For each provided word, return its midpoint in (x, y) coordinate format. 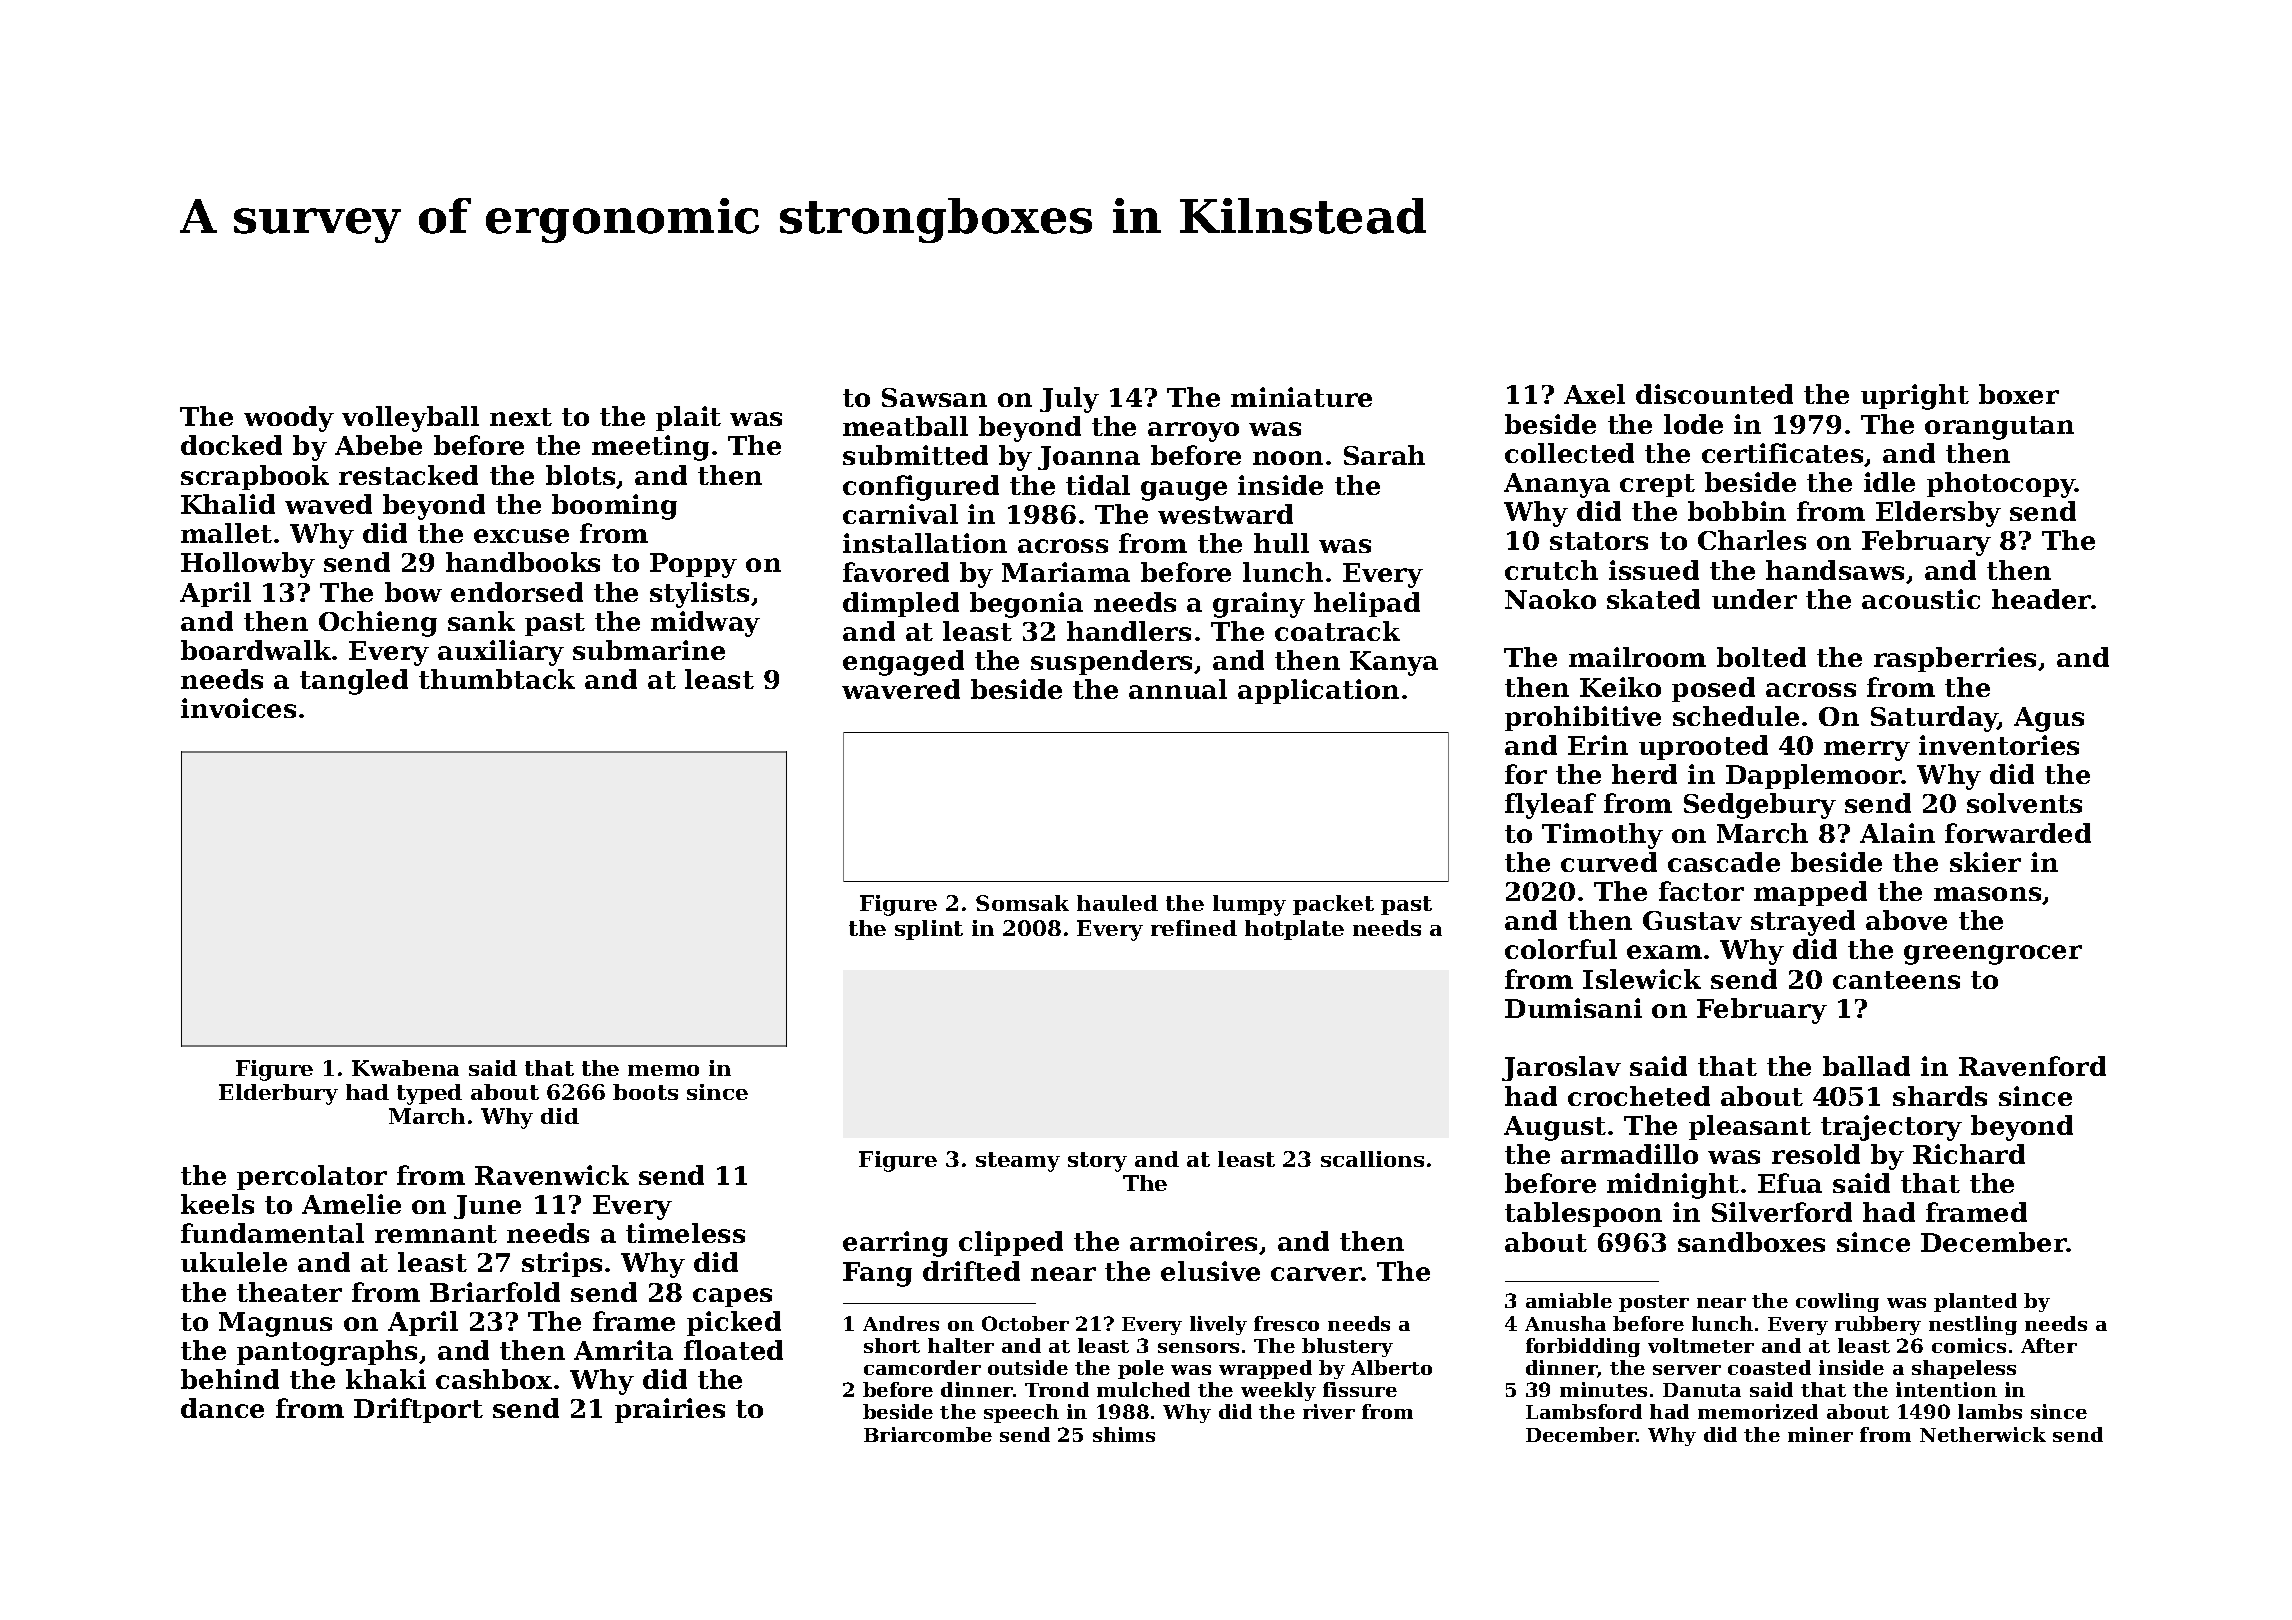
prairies (670, 1410)
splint (929, 930)
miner (1820, 1434)
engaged (903, 663)
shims (1124, 1434)
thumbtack (497, 679)
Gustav (1692, 920)
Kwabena (405, 1068)
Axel (1594, 394)
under (1754, 599)
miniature (1301, 397)
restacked (408, 475)
